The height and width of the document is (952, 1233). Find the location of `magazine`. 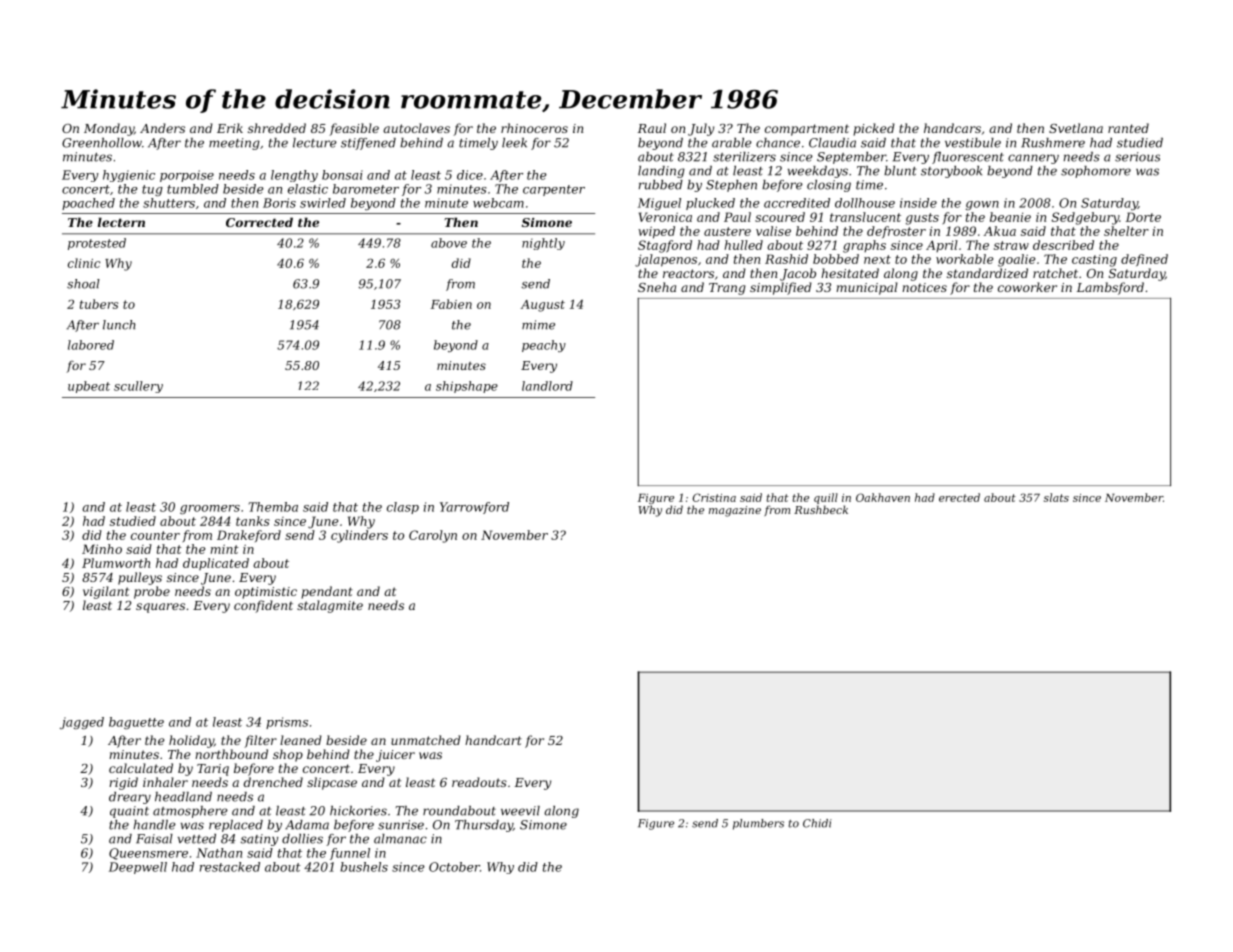

magazine is located at coordinates (735, 511).
